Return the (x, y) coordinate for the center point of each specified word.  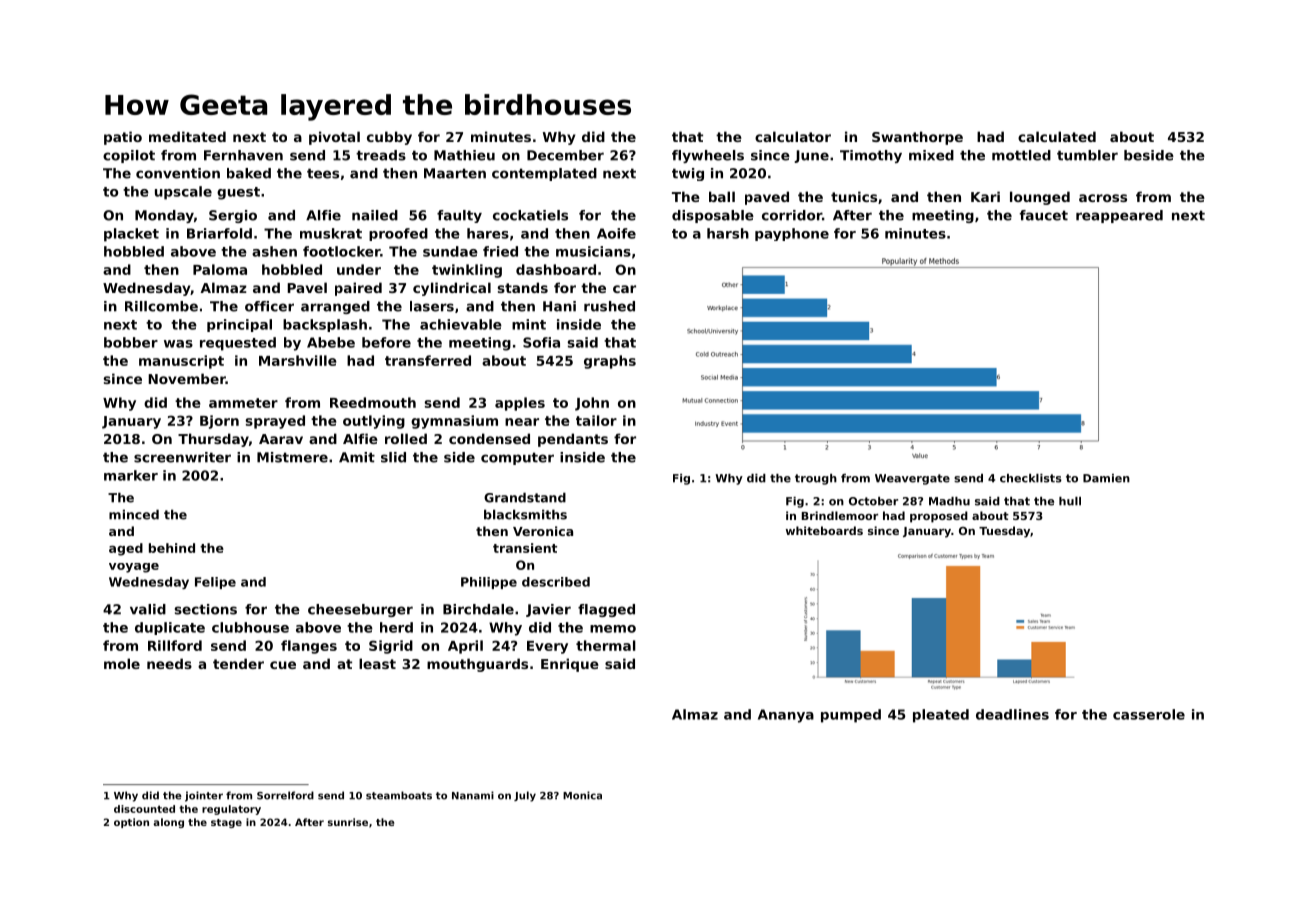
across (1103, 198)
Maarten (455, 173)
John (592, 404)
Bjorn (219, 422)
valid (148, 609)
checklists (1031, 478)
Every (547, 647)
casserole (1149, 714)
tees (323, 173)
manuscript (181, 362)
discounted (144, 809)
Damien (1106, 478)
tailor (596, 420)
